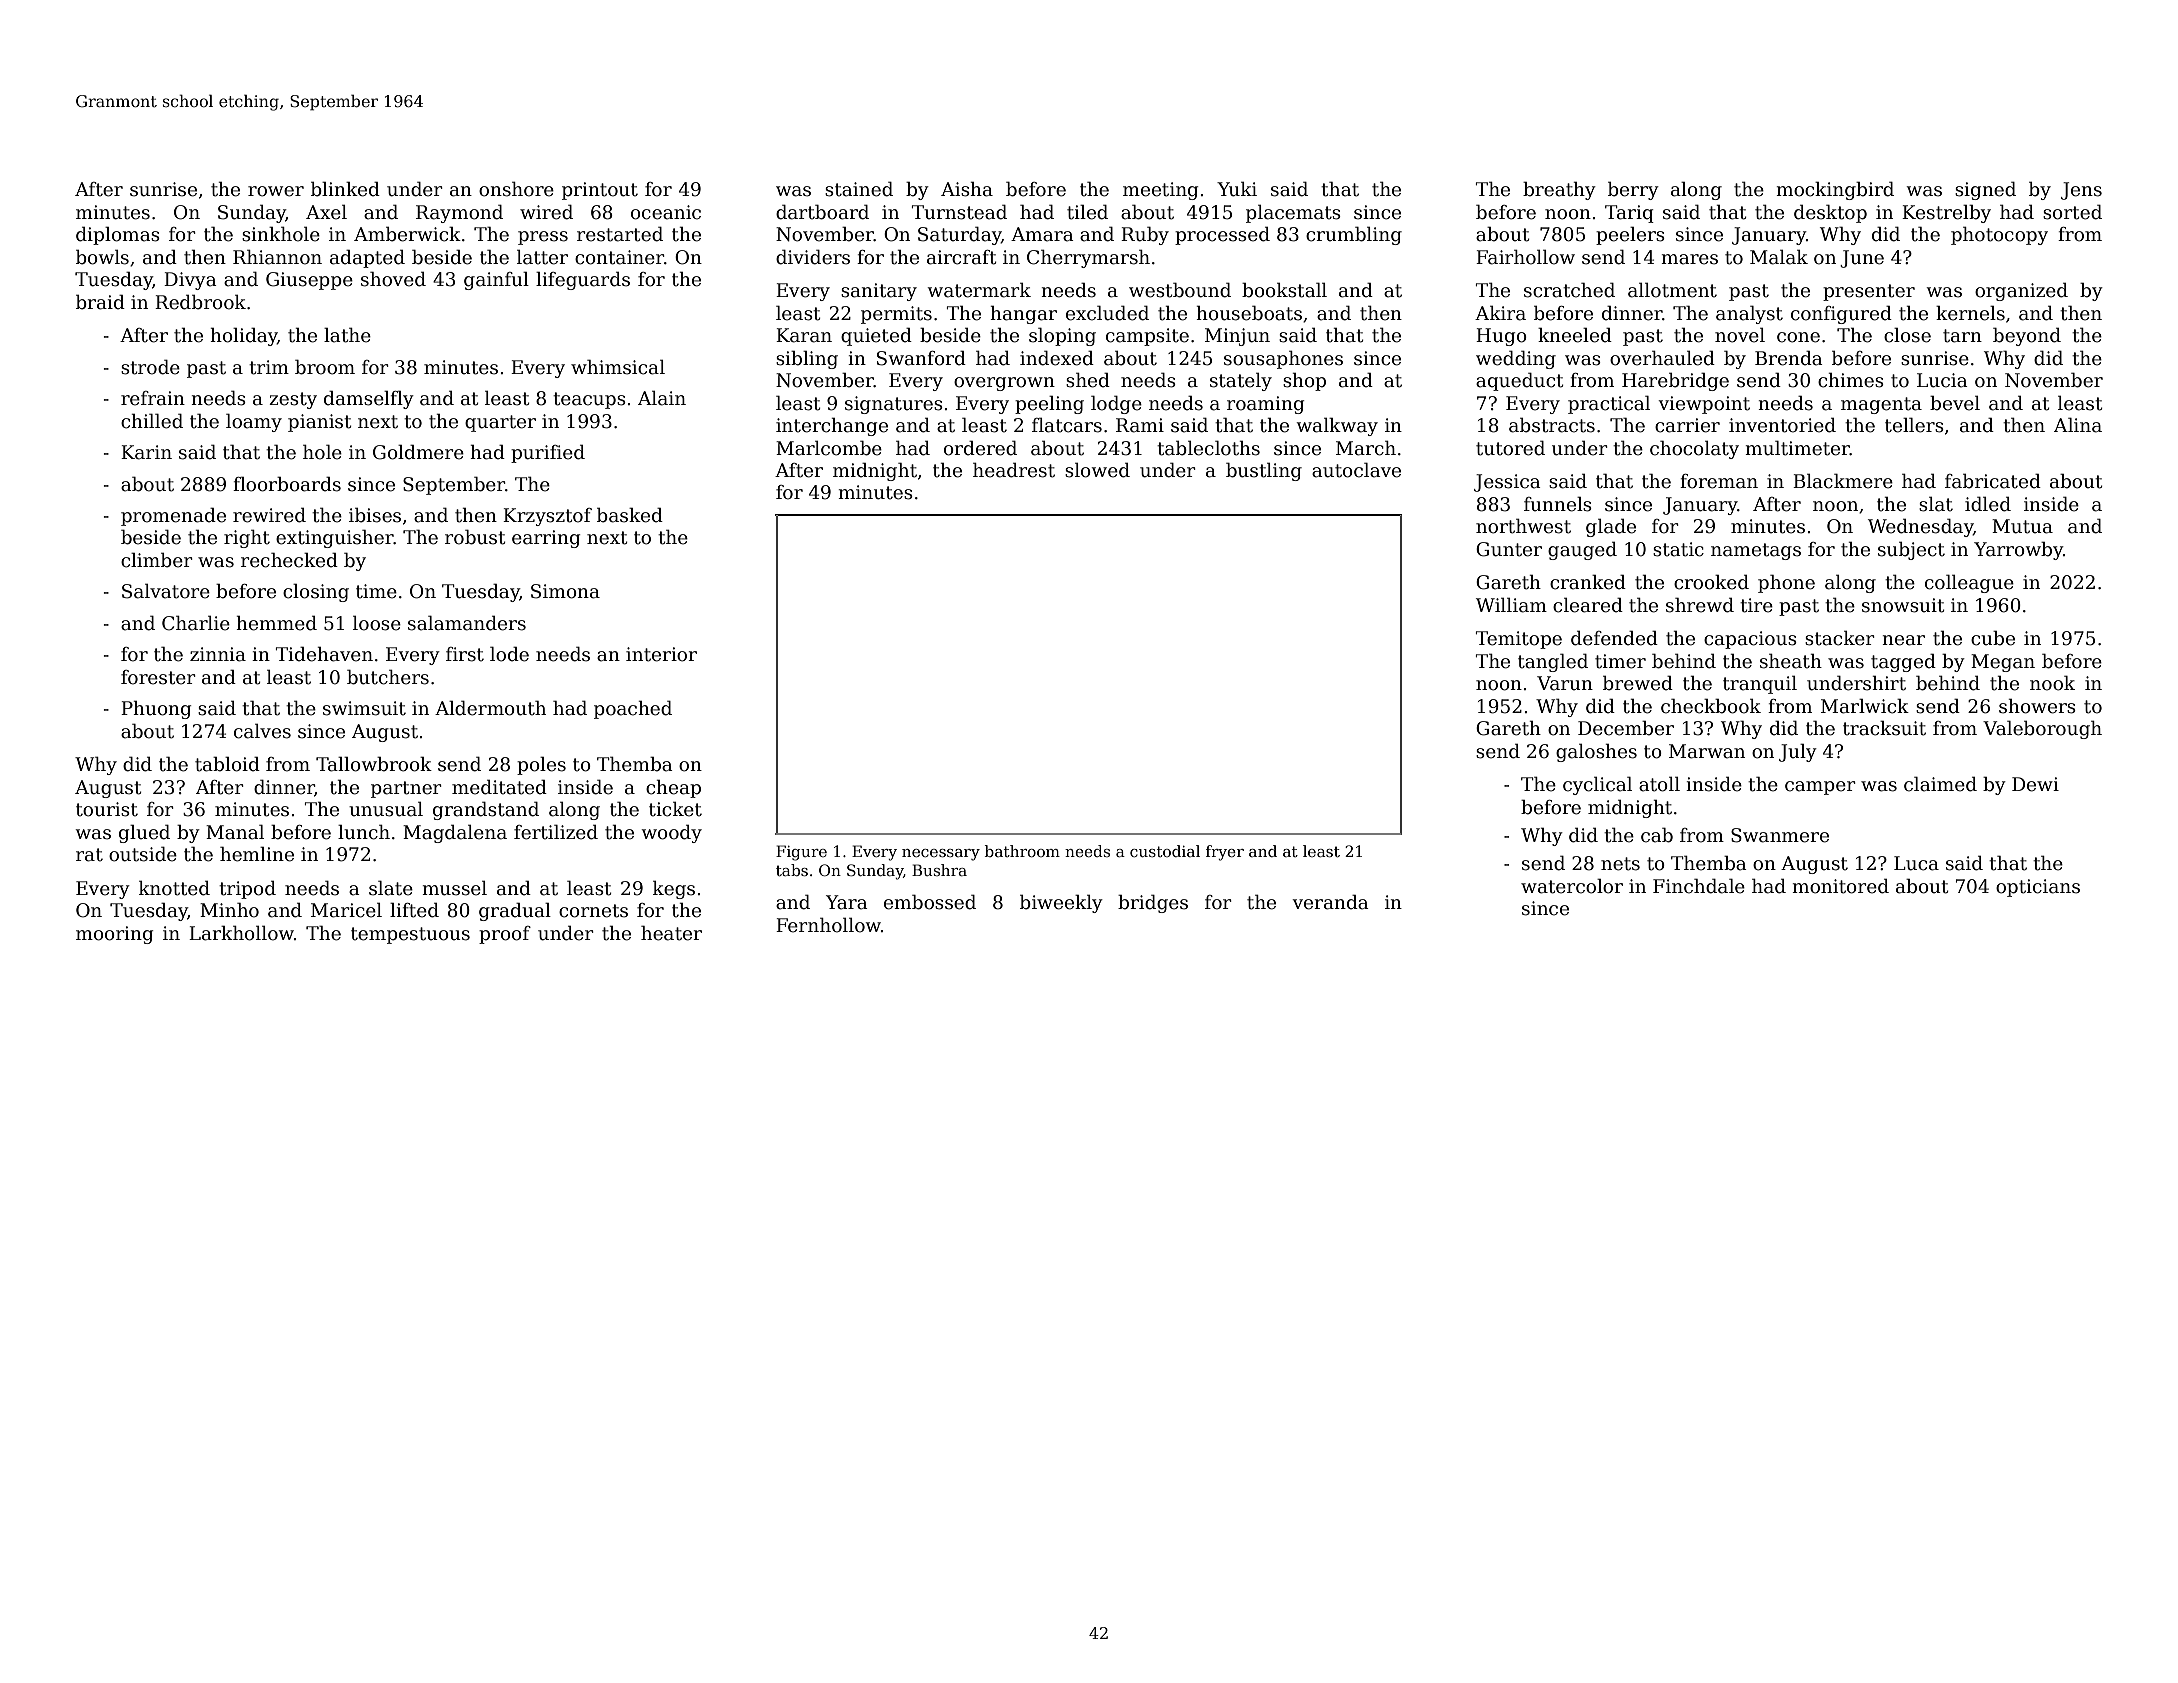 This screenshot has width=2178, height=1683. What do you see at coordinates (2003, 663) in the screenshot?
I see `Megan` at bounding box center [2003, 663].
